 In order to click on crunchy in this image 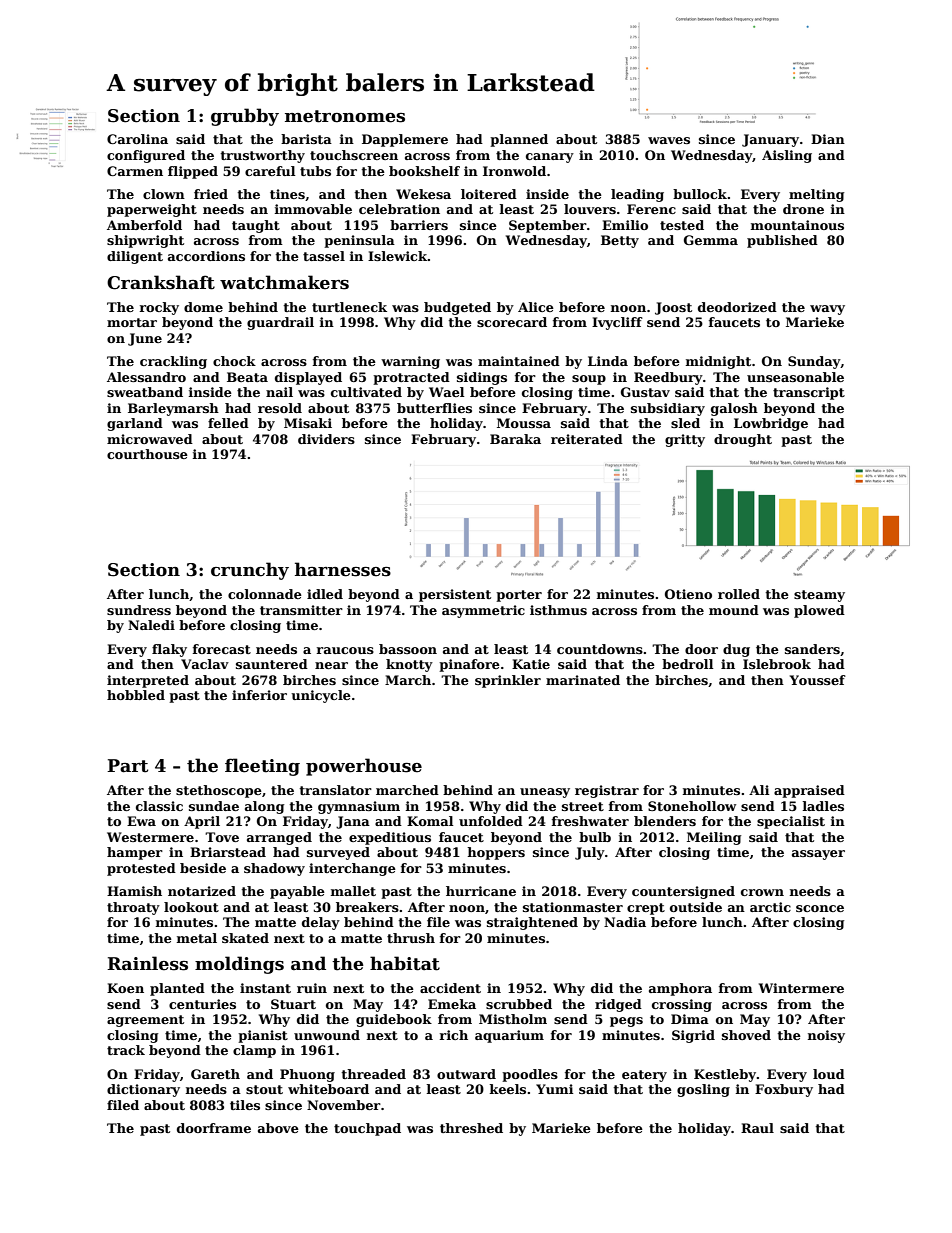, I will do `click(250, 571)`.
